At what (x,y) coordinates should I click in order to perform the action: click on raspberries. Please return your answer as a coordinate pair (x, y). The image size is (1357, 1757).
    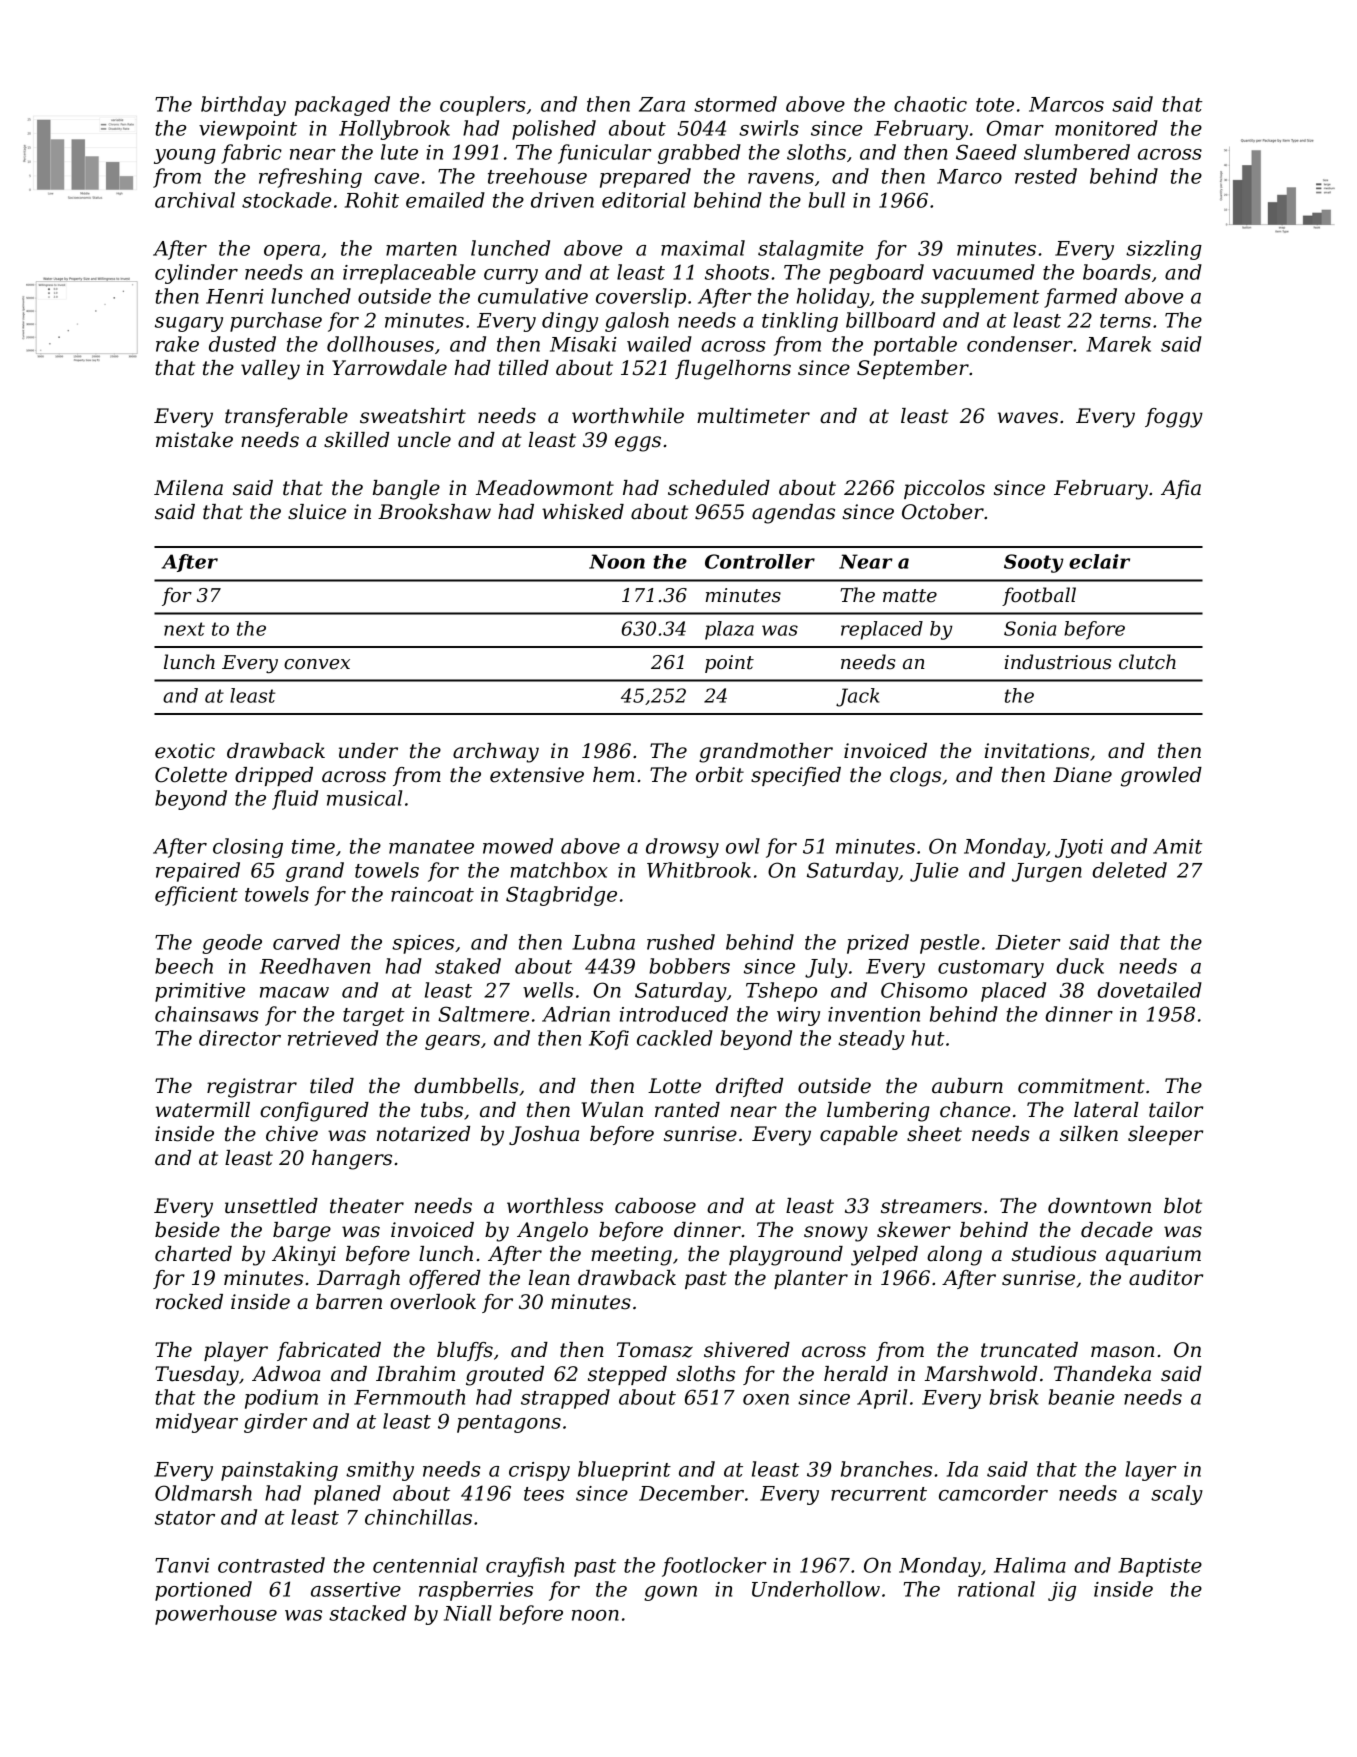
    Looking at the image, I should click on (476, 1591).
